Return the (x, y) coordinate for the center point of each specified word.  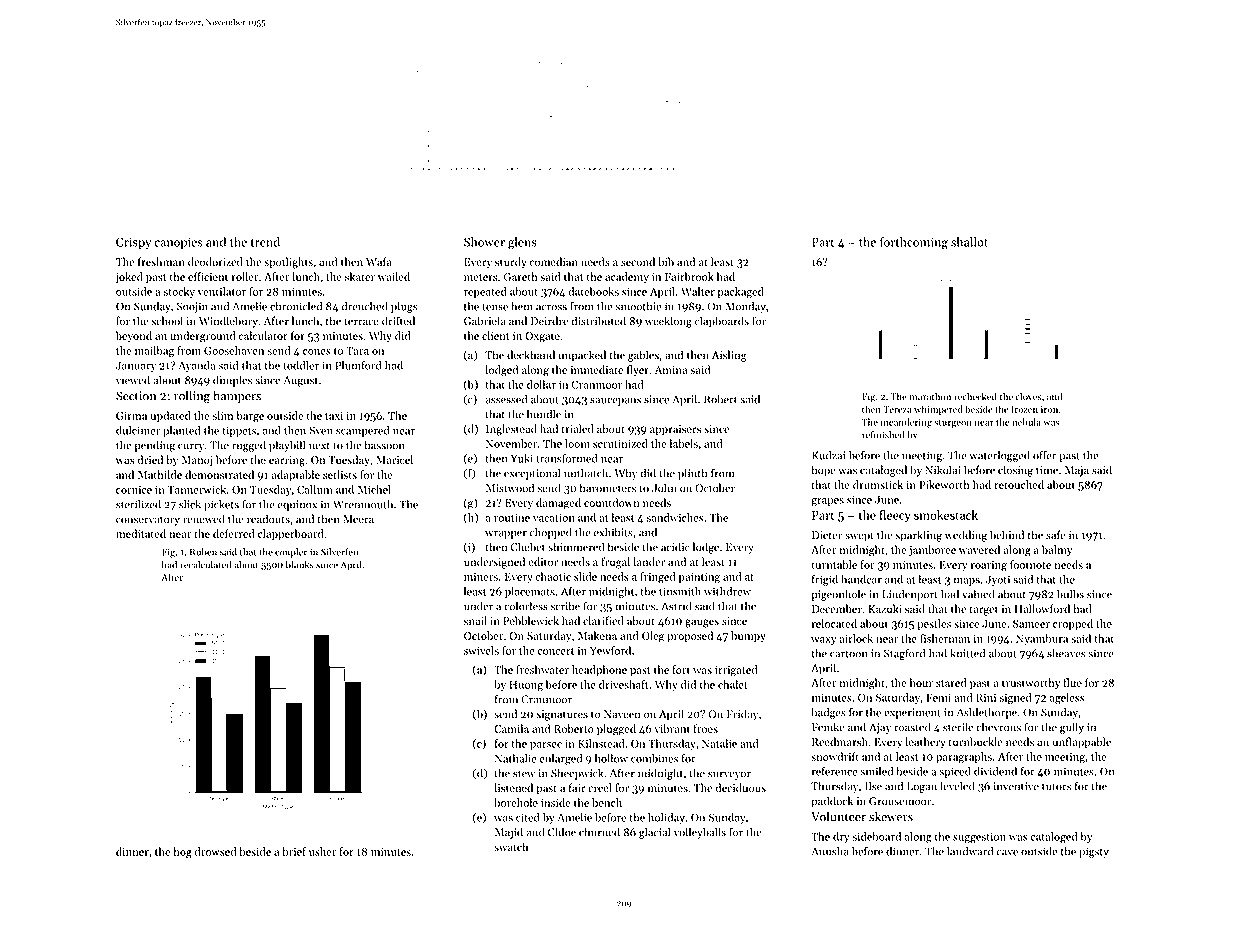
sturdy (511, 263)
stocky (179, 292)
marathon (930, 396)
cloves (1028, 396)
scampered (363, 431)
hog (182, 853)
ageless (1067, 699)
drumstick (878, 484)
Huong (526, 686)
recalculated (206, 565)
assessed (506, 399)
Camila (511, 728)
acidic (675, 547)
